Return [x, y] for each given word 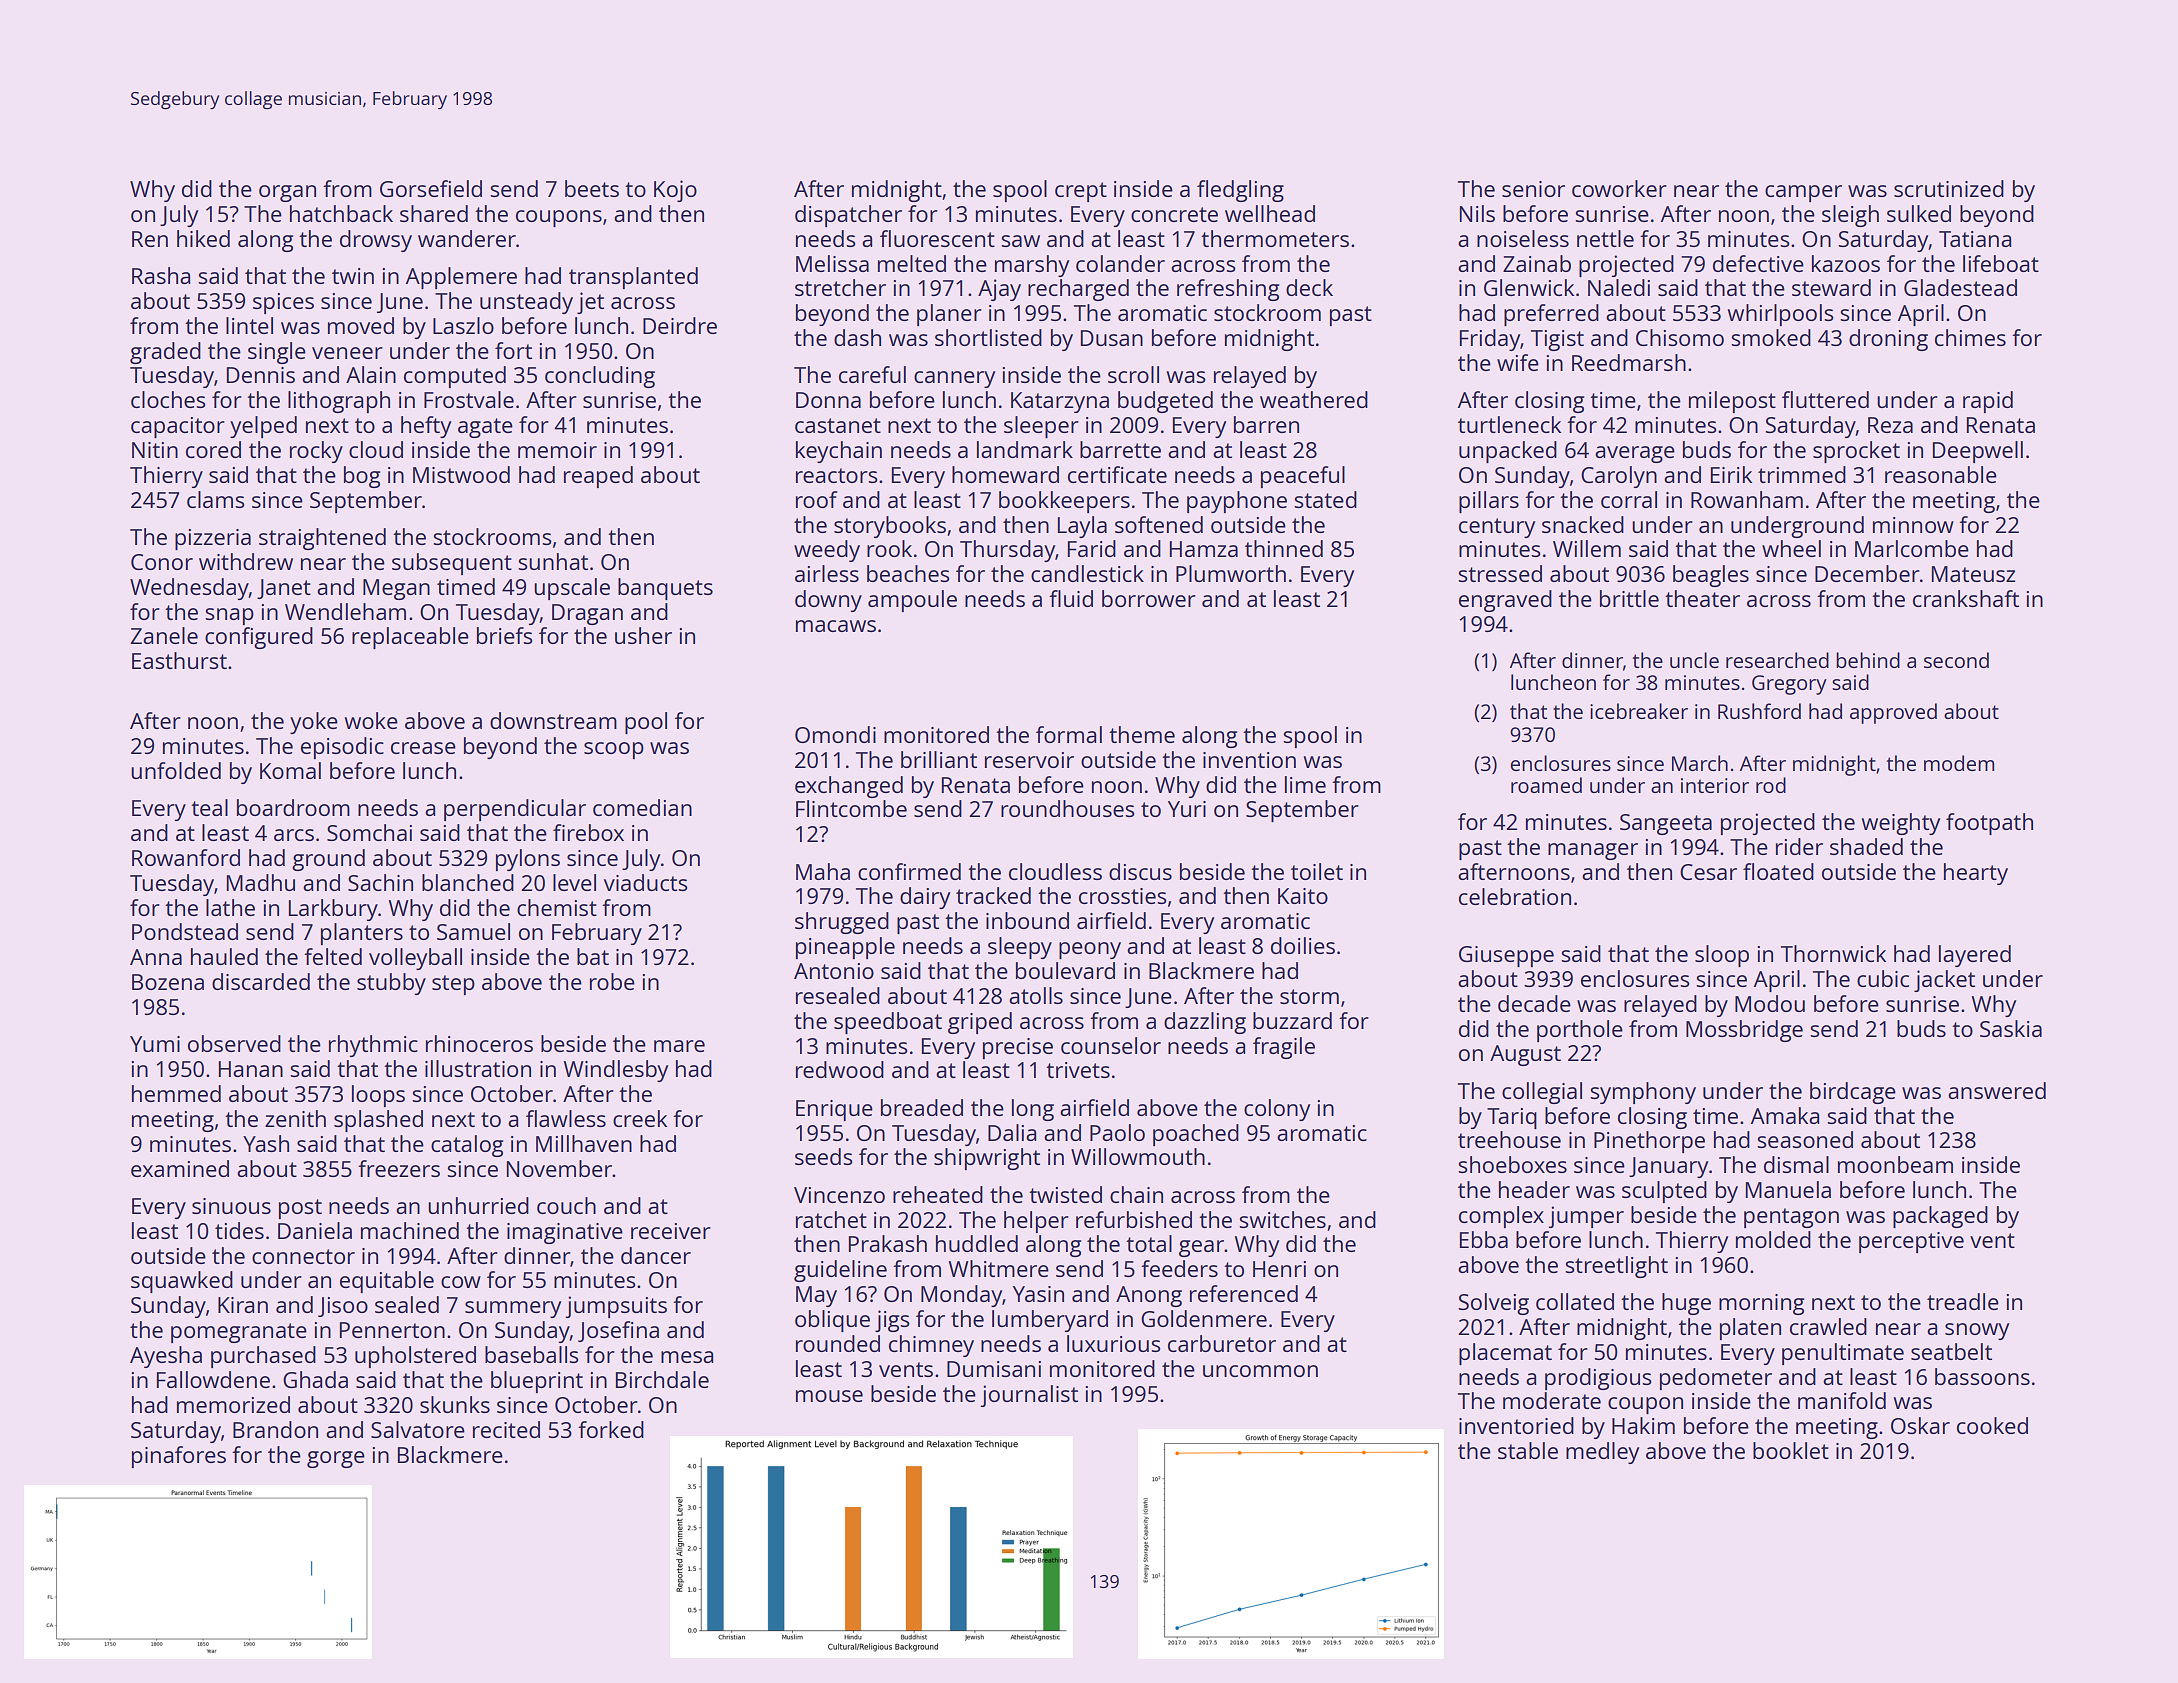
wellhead [1270, 213]
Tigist [1557, 340]
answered [1997, 1090]
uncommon [1260, 1371]
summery [513, 1309]
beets [592, 188]
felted [333, 956]
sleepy [1020, 948]
